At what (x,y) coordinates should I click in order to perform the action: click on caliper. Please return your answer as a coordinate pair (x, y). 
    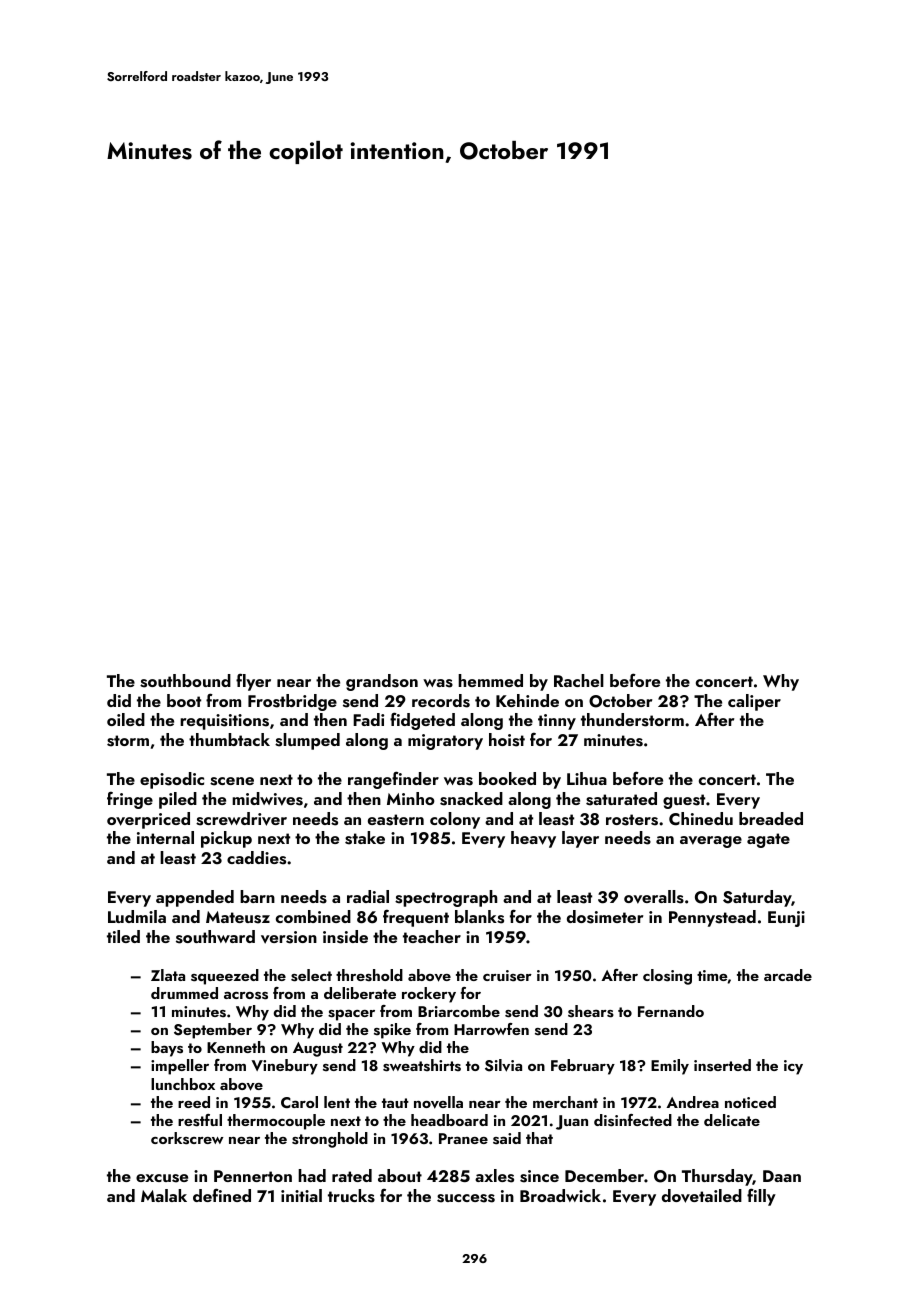
    Looking at the image, I should click on (754, 702).
